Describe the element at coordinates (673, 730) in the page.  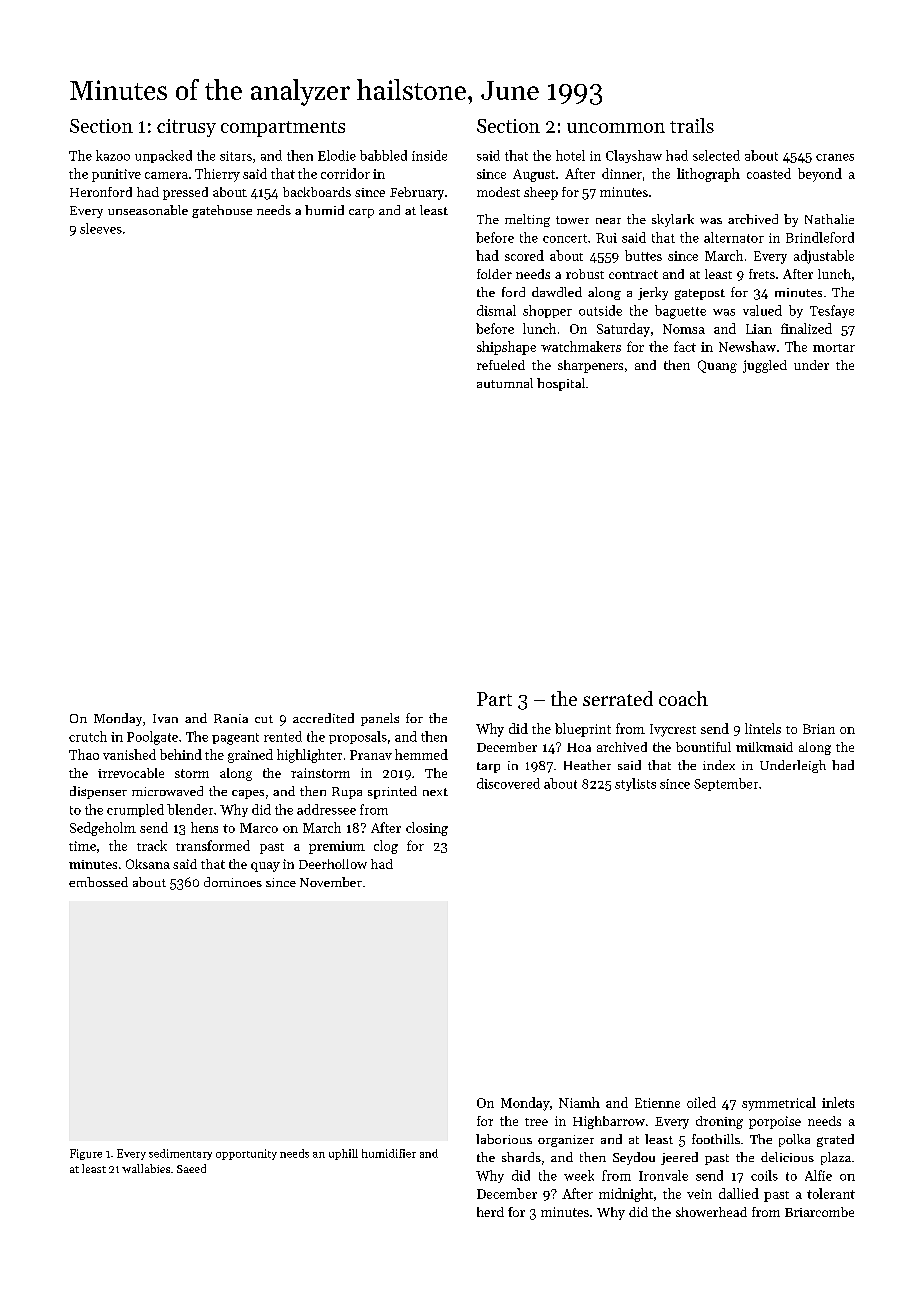
I see `Ivycrest` at that location.
